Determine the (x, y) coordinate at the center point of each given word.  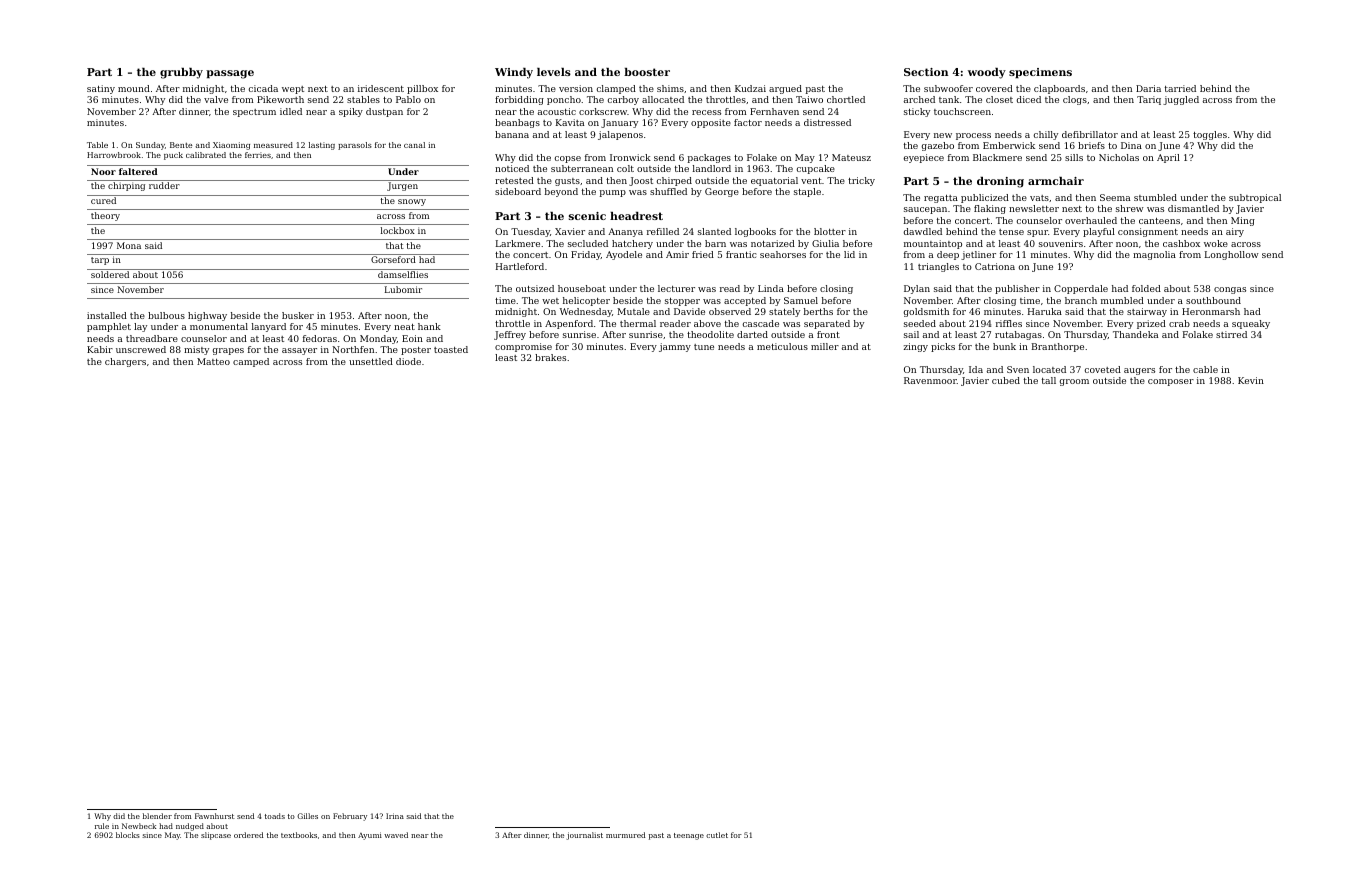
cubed (1006, 380)
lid (849, 254)
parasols (355, 146)
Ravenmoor (930, 380)
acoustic (557, 111)
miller (825, 346)
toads (275, 816)
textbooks (299, 835)
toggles (1210, 135)
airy (1235, 232)
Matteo (213, 361)
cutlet (717, 835)
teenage (689, 836)
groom (1074, 382)
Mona (129, 245)
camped (251, 362)
